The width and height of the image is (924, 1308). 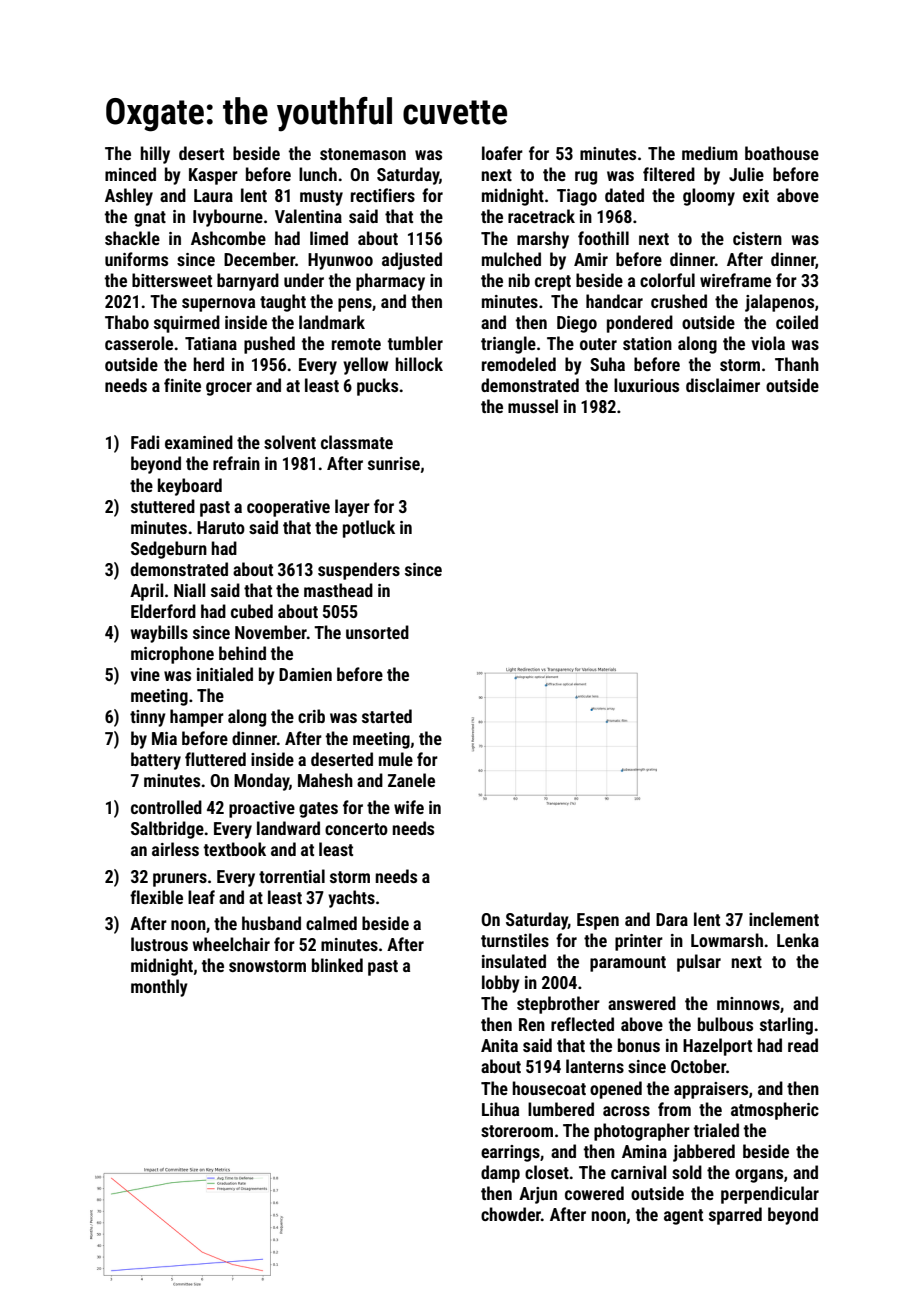 What do you see at coordinates (519, 364) in the image?
I see `remodeled` at bounding box center [519, 364].
